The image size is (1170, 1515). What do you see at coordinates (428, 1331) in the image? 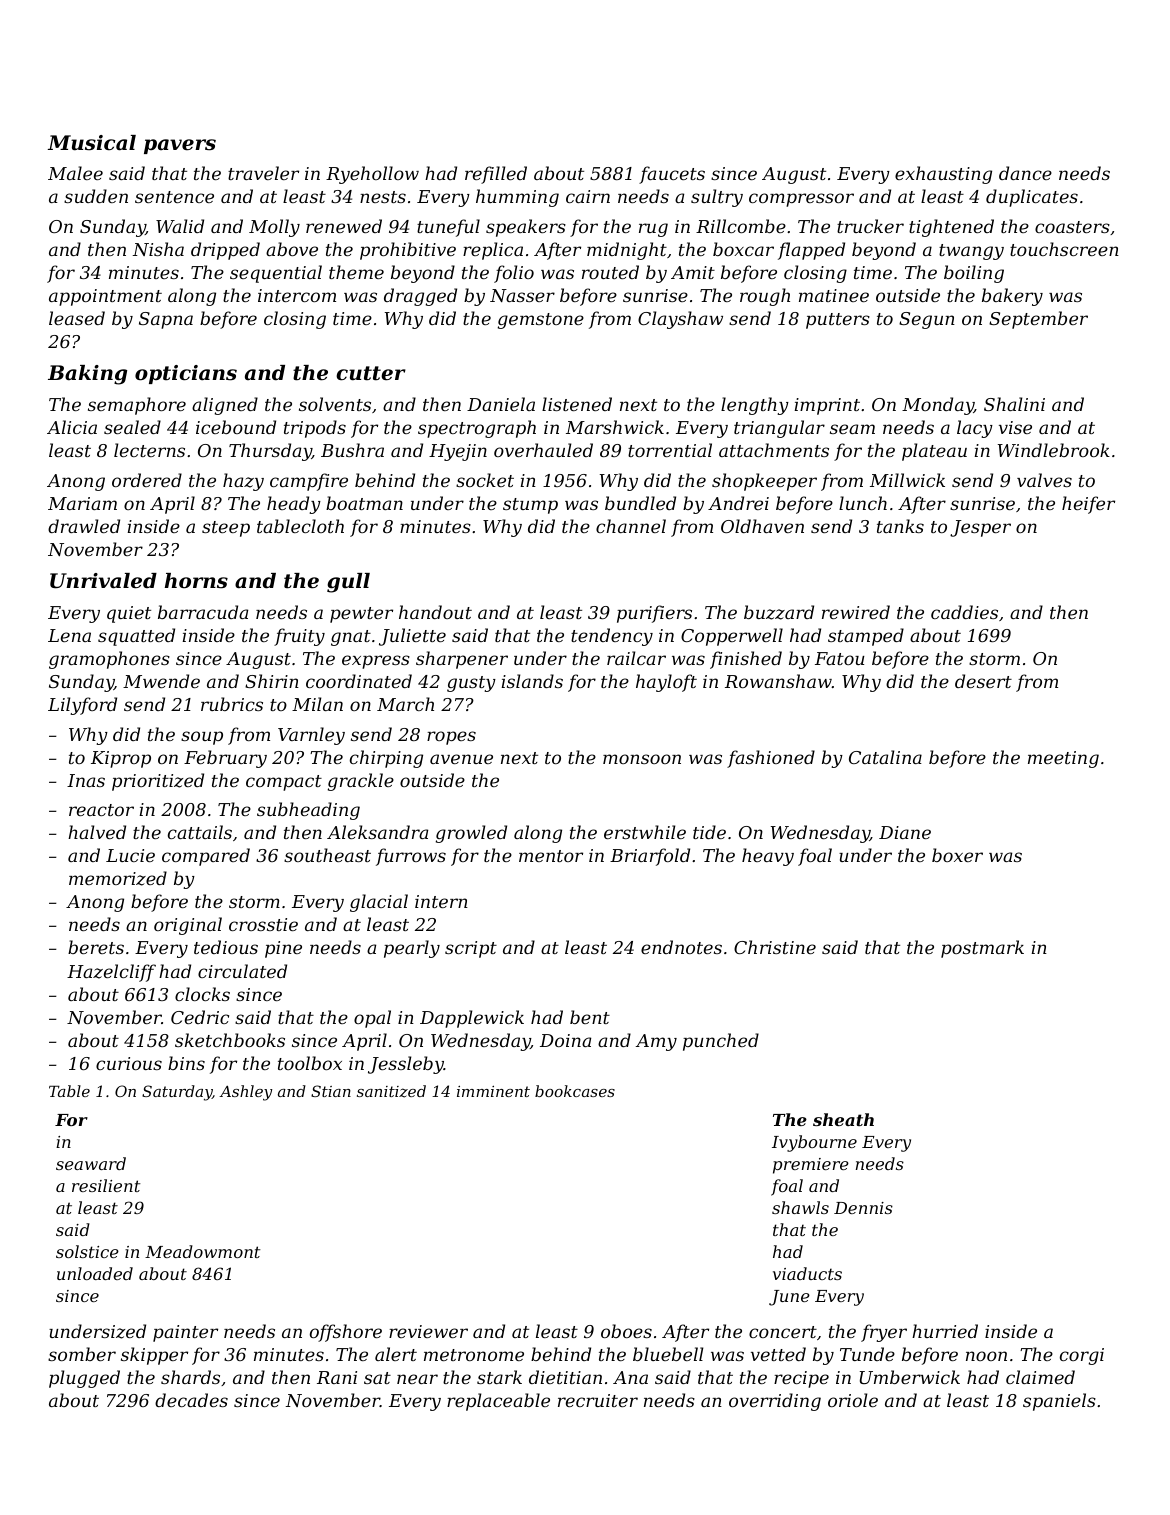
I see `reviewer` at bounding box center [428, 1331].
